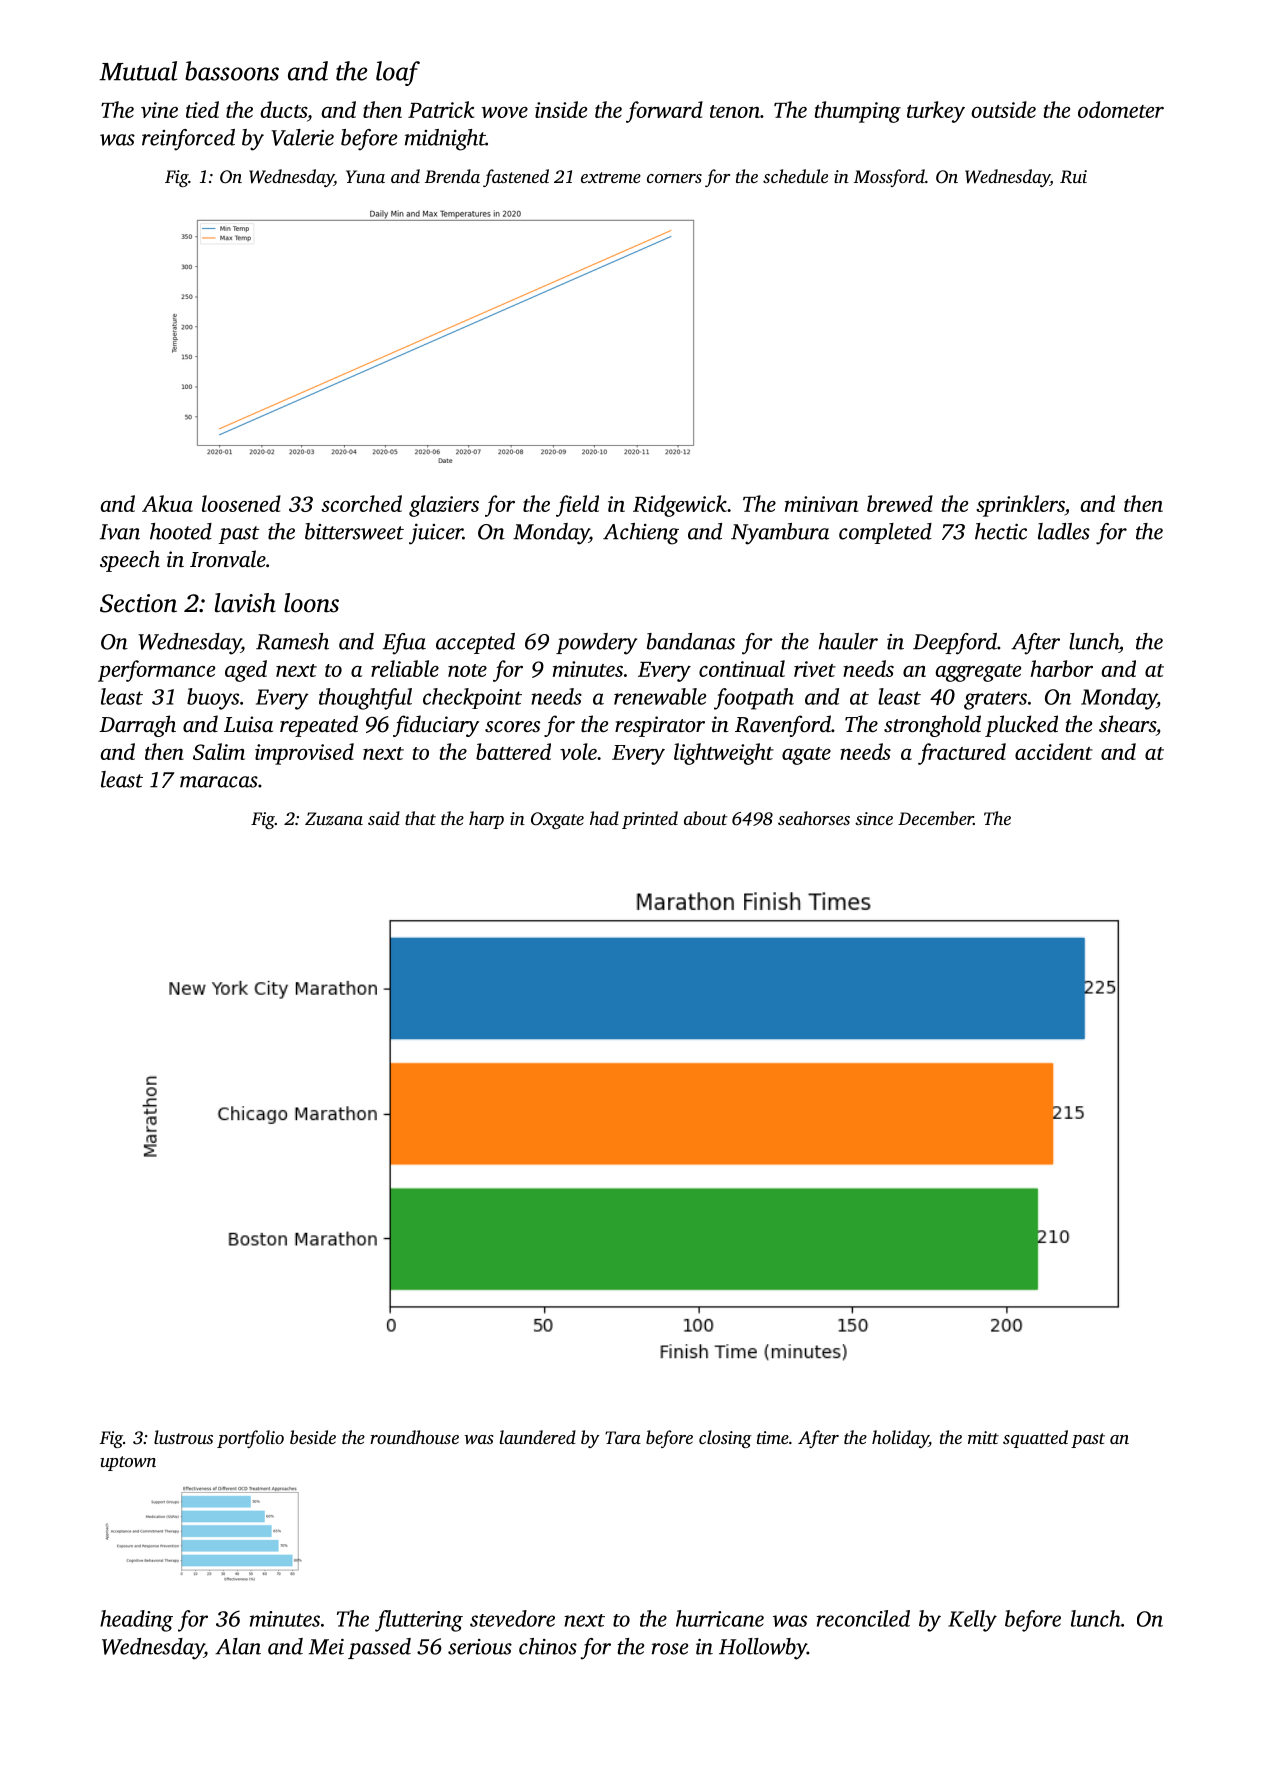  I want to click on turkey, so click(936, 112).
